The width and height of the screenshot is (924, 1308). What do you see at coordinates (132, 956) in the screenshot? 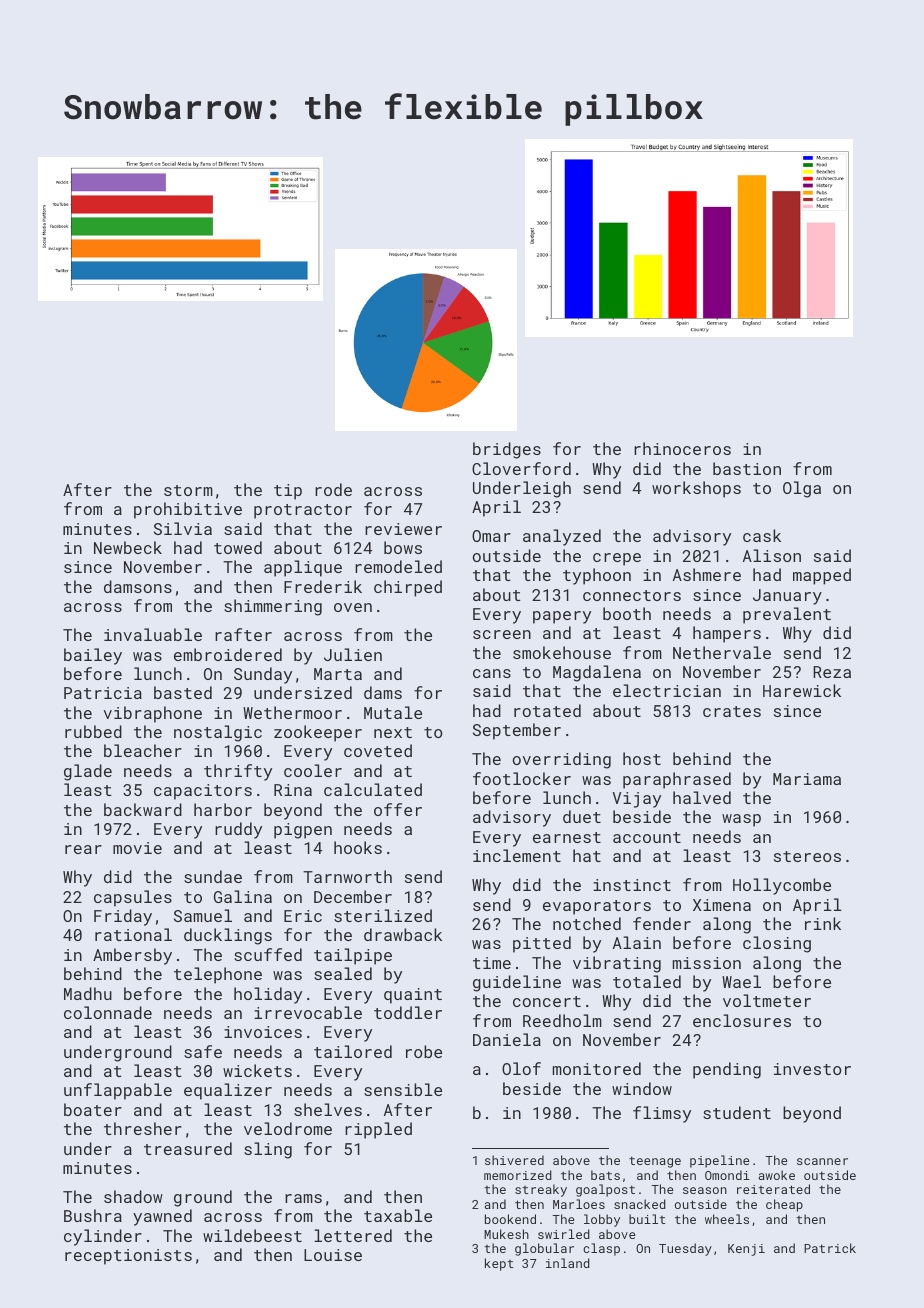
I see `Ambersby` at bounding box center [132, 956].
